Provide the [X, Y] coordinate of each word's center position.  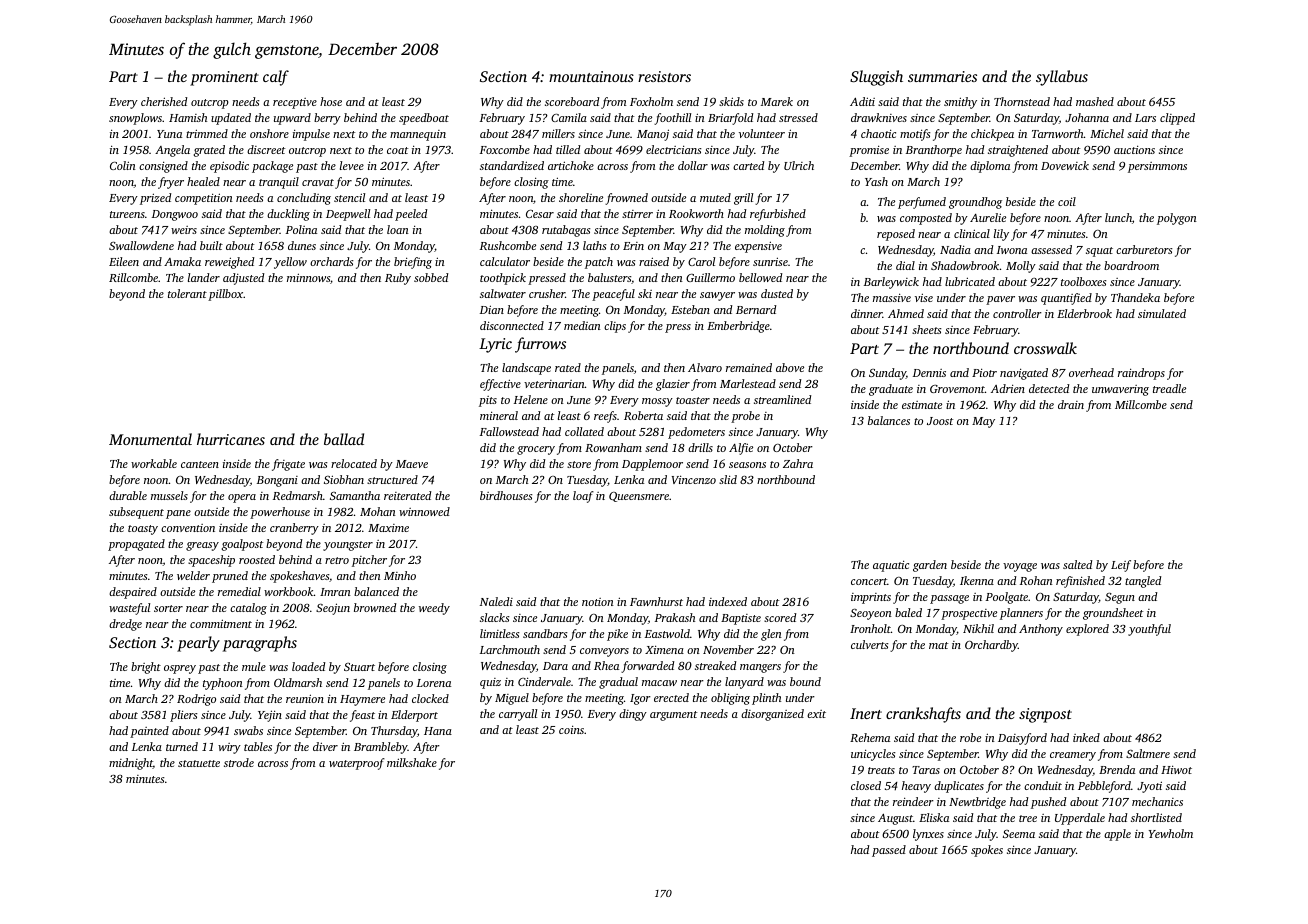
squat [1099, 252]
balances [889, 420]
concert [869, 581]
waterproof [357, 764]
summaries [942, 76]
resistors [664, 76]
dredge [125, 625]
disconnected [512, 325]
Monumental [150, 439]
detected [1049, 388]
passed [889, 851]
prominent [224, 78]
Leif [1121, 566]
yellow [290, 263]
